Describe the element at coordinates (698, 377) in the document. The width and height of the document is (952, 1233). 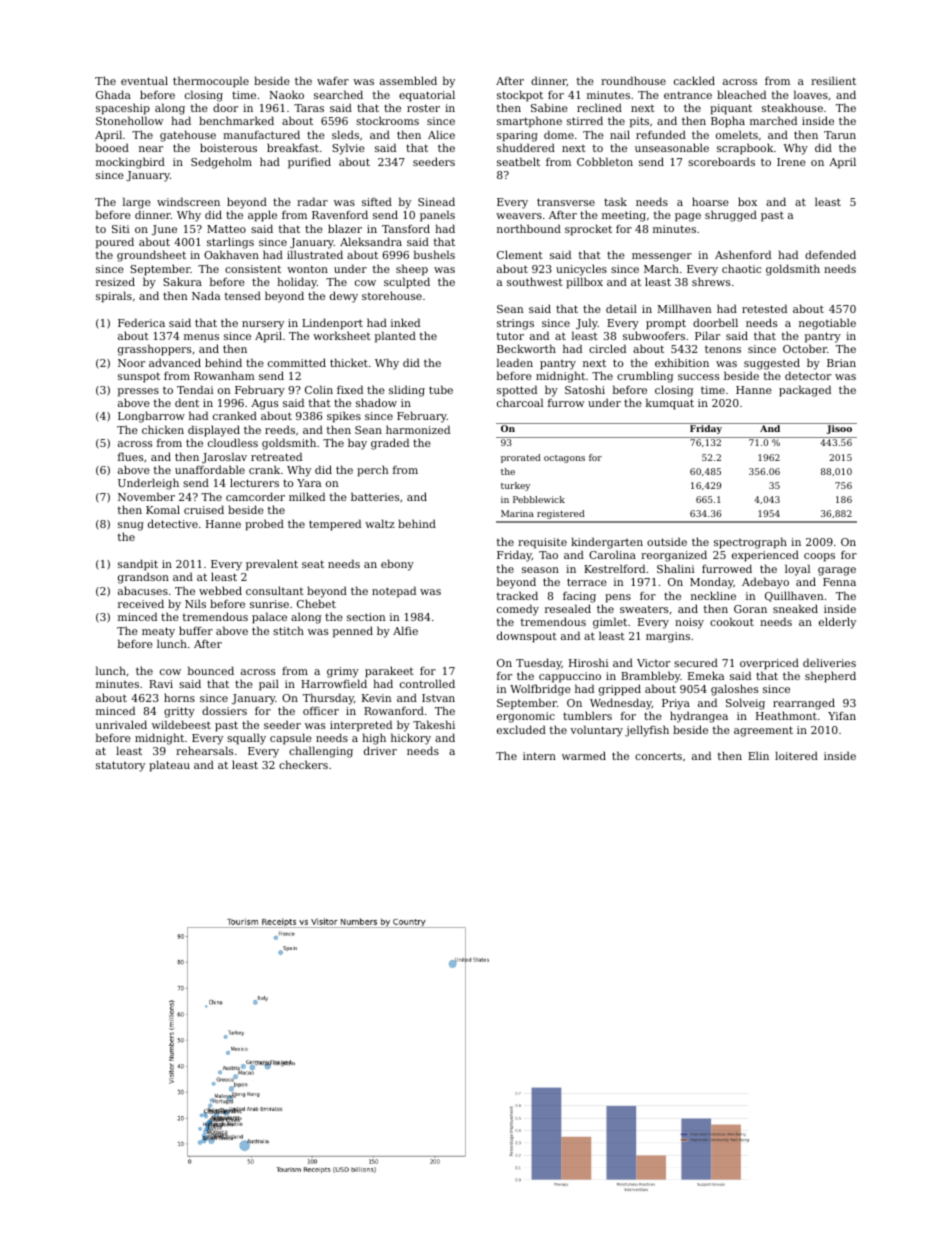
I see `success` at that location.
